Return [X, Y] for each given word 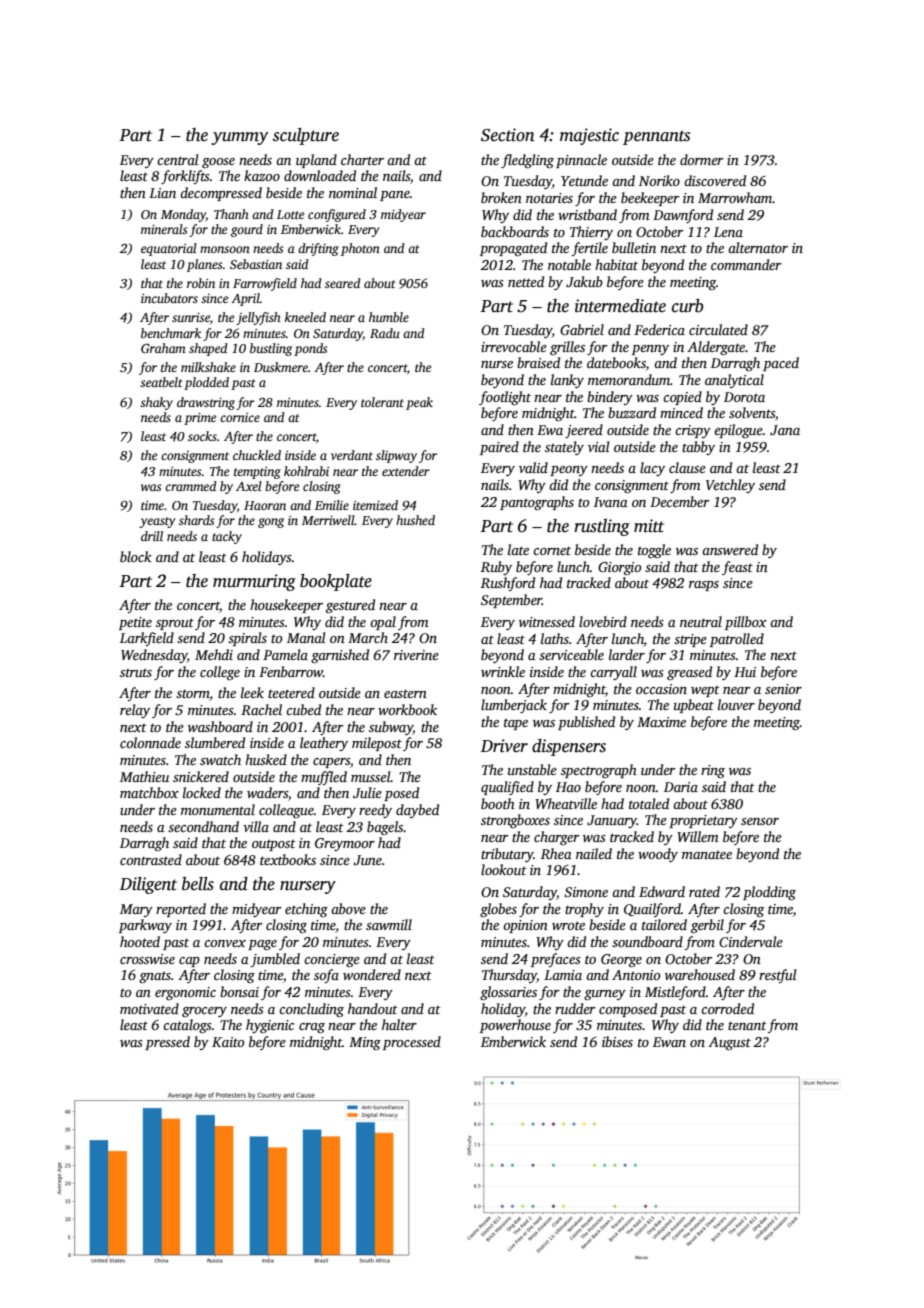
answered [730, 549]
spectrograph [599, 771]
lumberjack [514, 706]
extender [406, 471]
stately [564, 448]
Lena [728, 232]
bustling [271, 349]
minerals [164, 229]
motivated [149, 1008]
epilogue [738, 431]
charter [362, 159]
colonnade [150, 742]
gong [271, 523]
